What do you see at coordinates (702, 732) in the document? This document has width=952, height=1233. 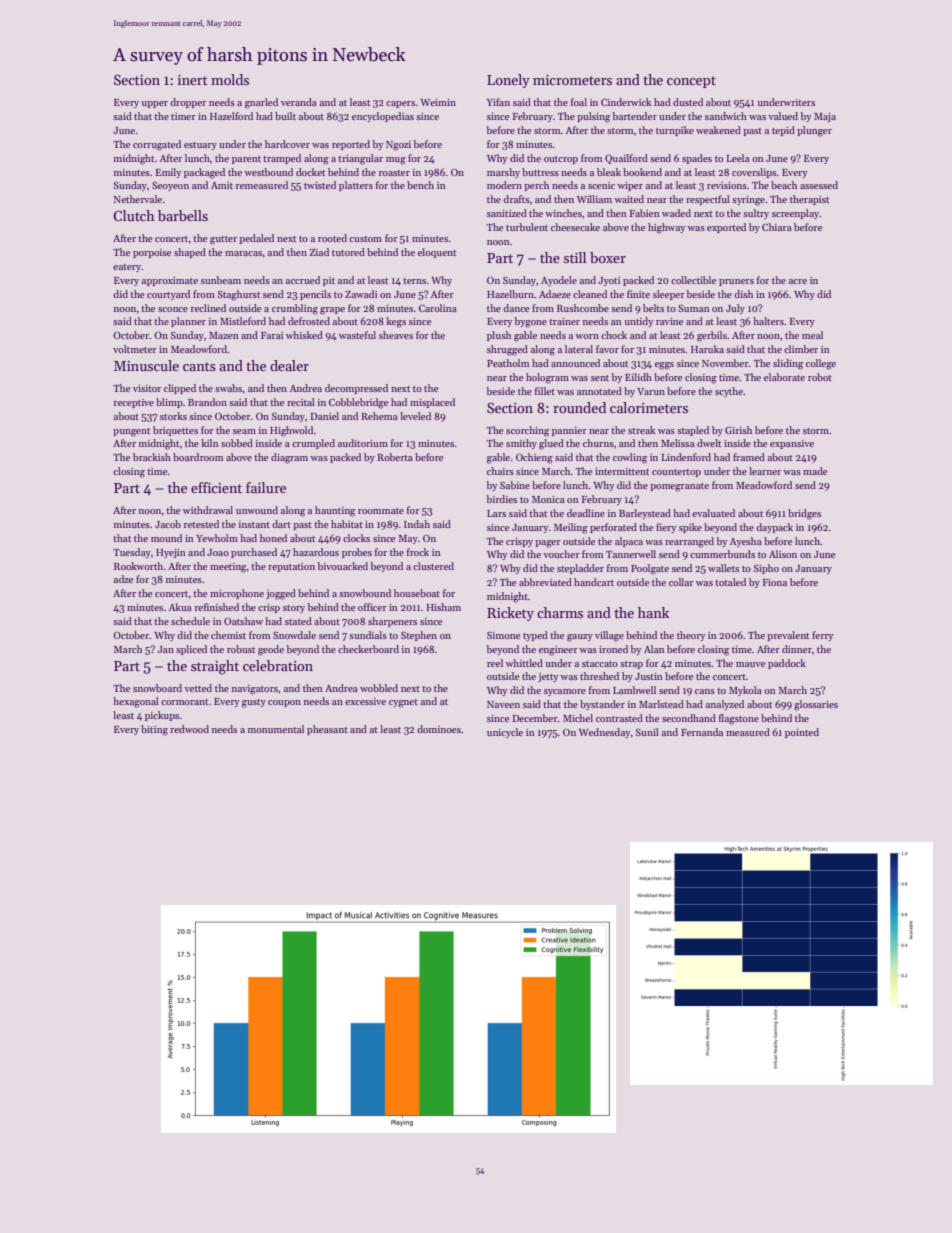 I see `Fernanda` at bounding box center [702, 732].
